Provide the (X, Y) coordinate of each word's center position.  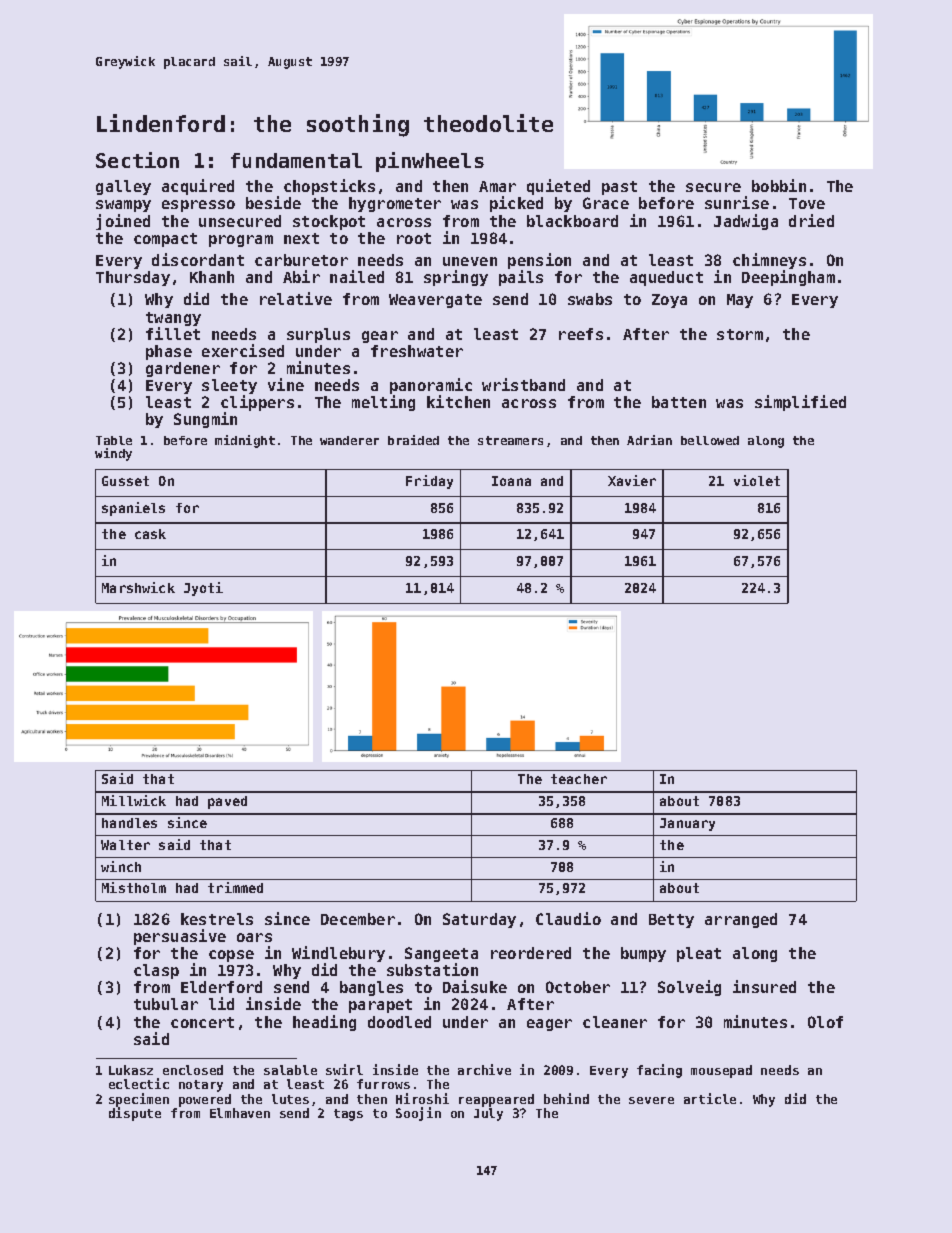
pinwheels (430, 162)
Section (137, 160)
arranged (741, 920)
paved (227, 802)
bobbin (779, 185)
